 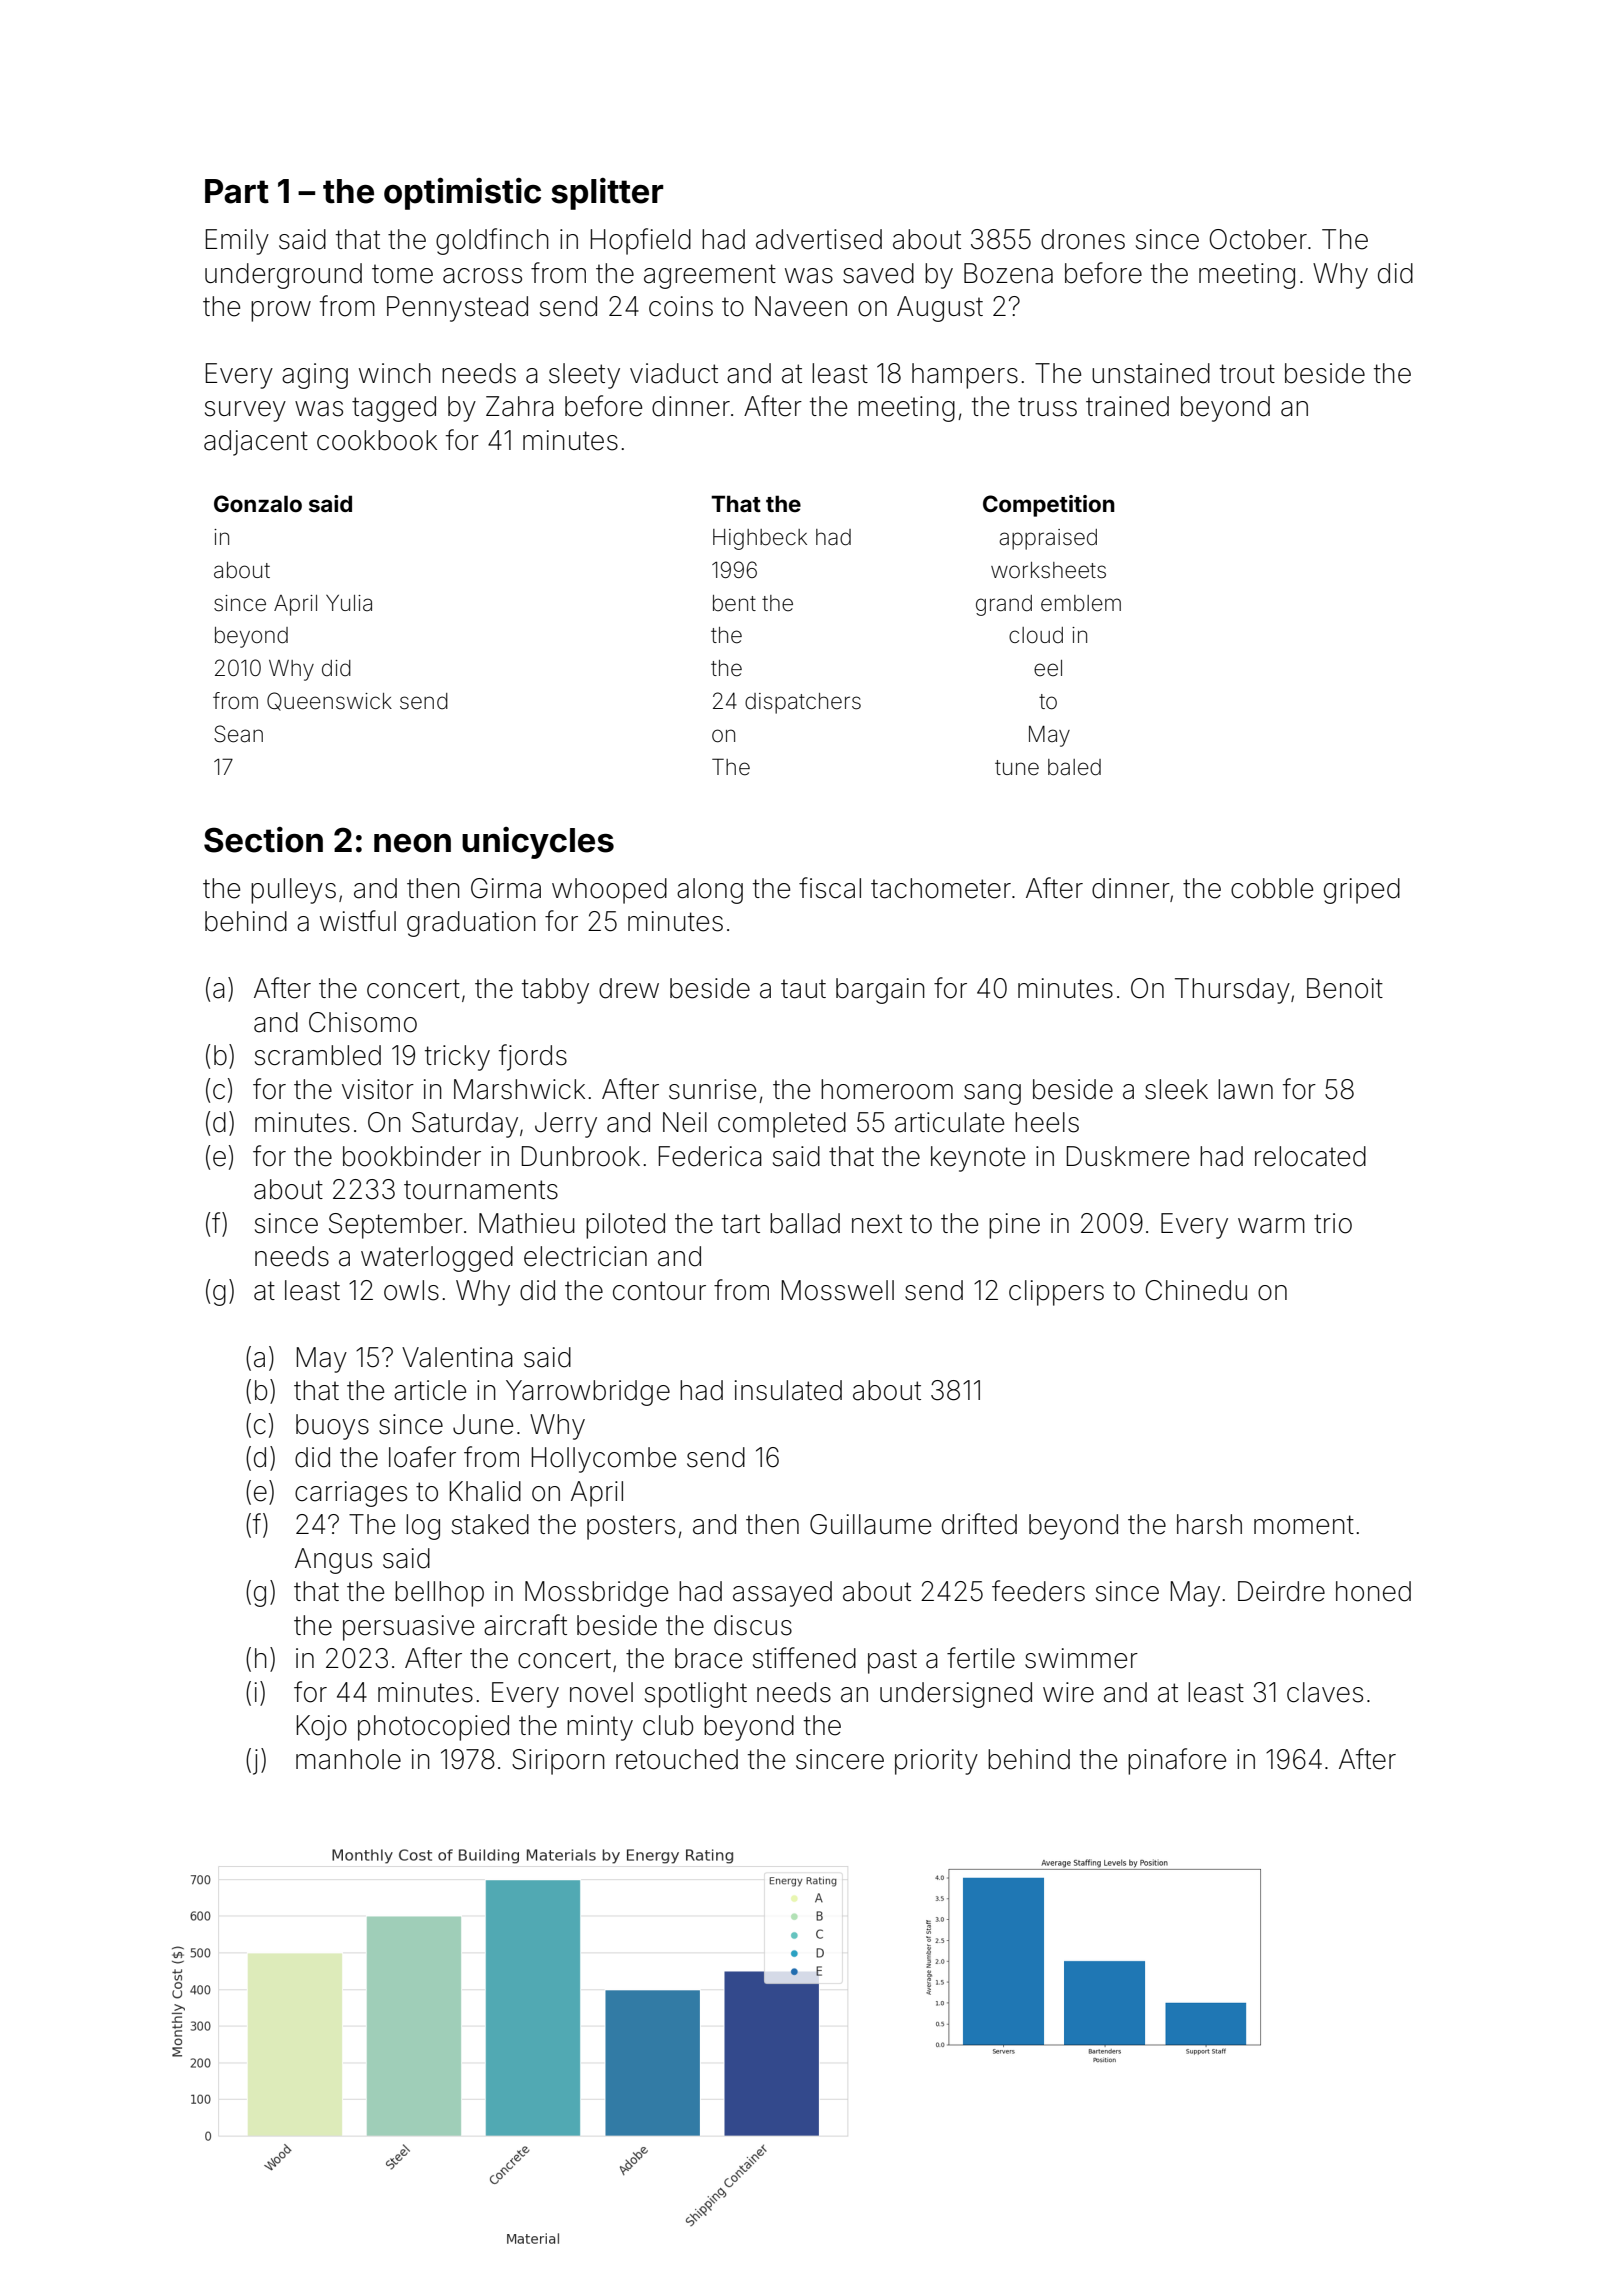 I want to click on drones, so click(x=1083, y=239).
